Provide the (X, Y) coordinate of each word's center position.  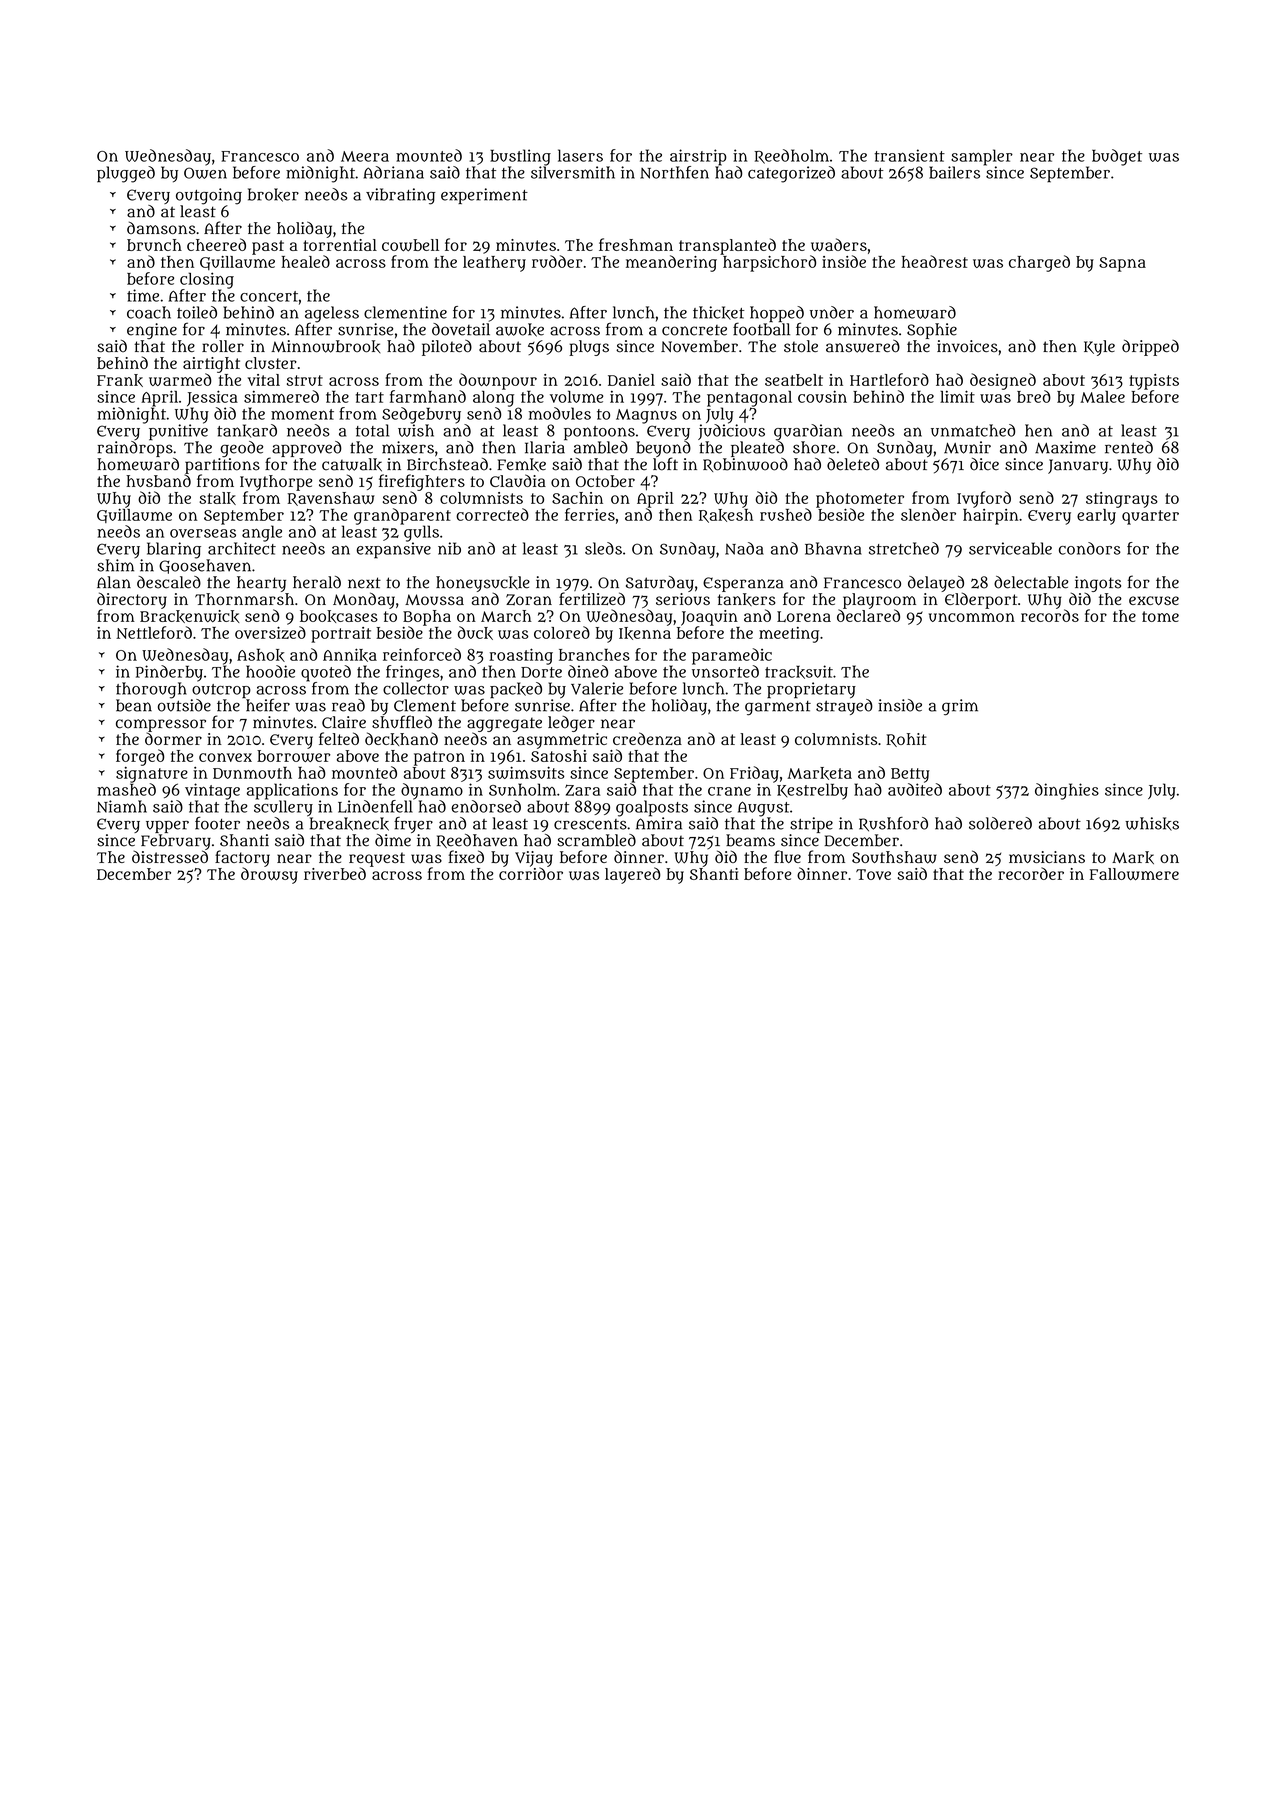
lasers (580, 155)
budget (1117, 157)
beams (750, 840)
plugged (126, 174)
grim (960, 707)
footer (217, 823)
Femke (521, 465)
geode (241, 449)
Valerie (597, 688)
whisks (1152, 824)
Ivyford (984, 499)
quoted (326, 673)
